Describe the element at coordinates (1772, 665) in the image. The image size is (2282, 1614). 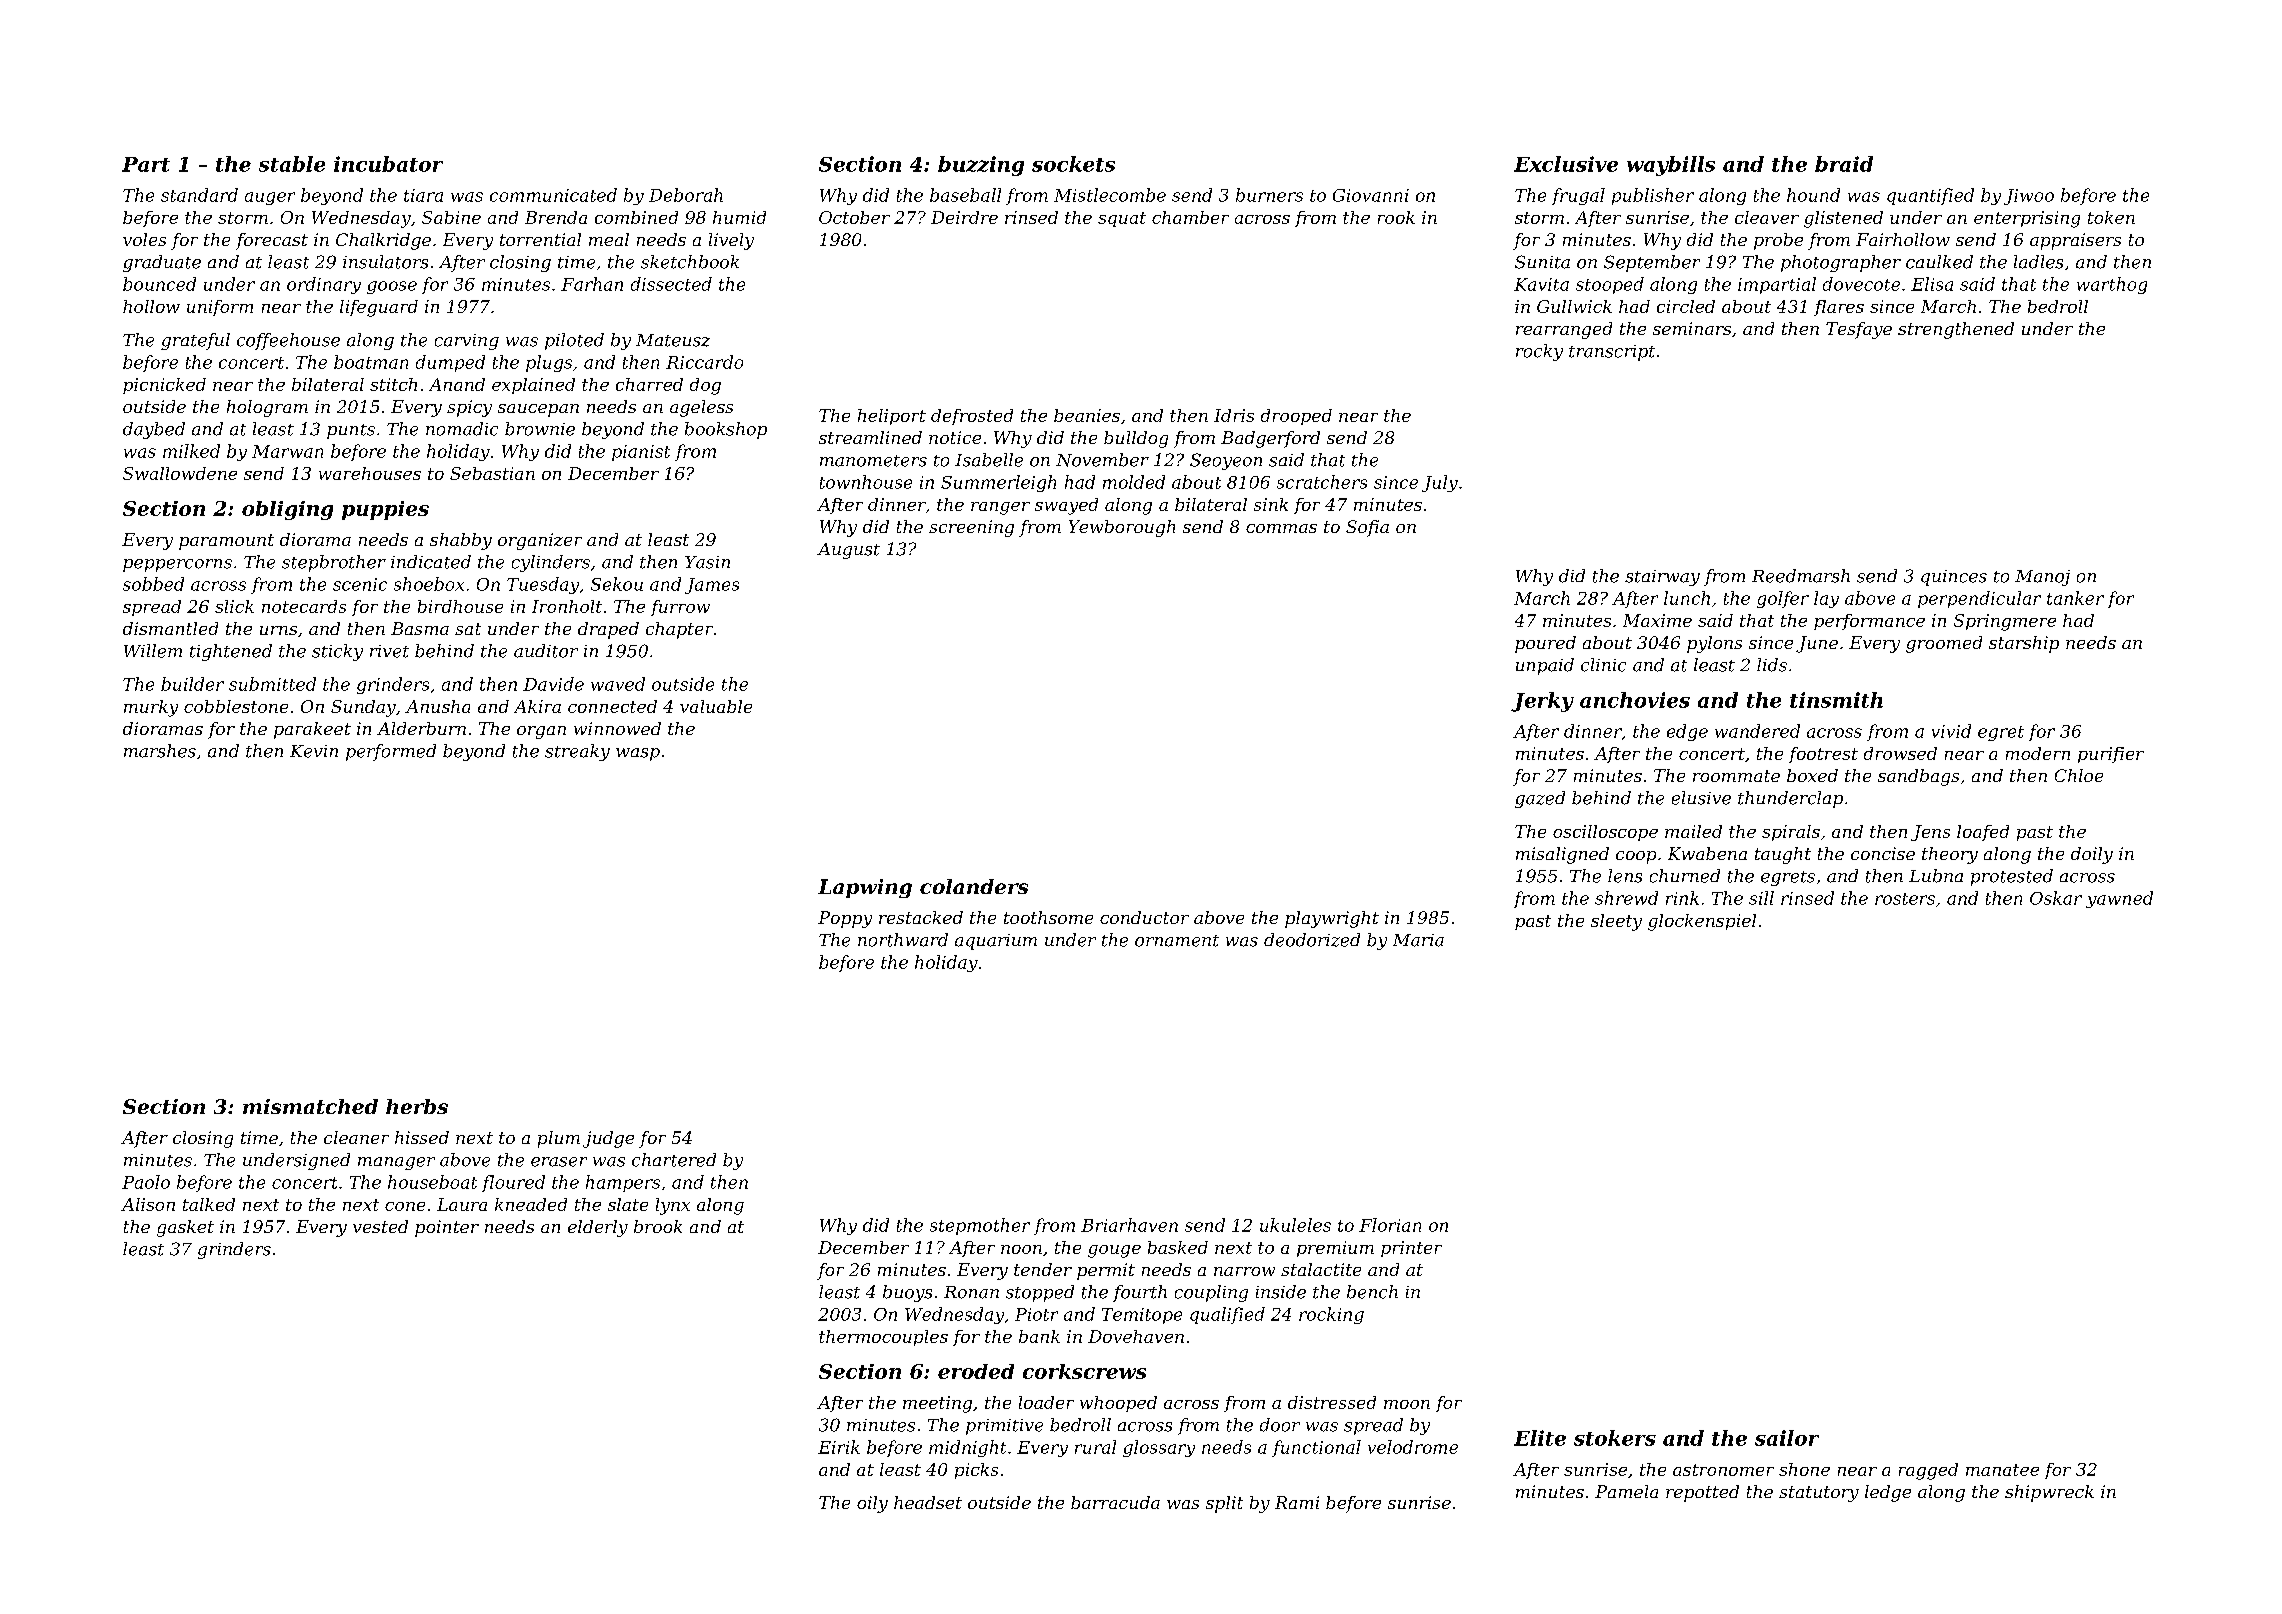
I see `lids` at that location.
